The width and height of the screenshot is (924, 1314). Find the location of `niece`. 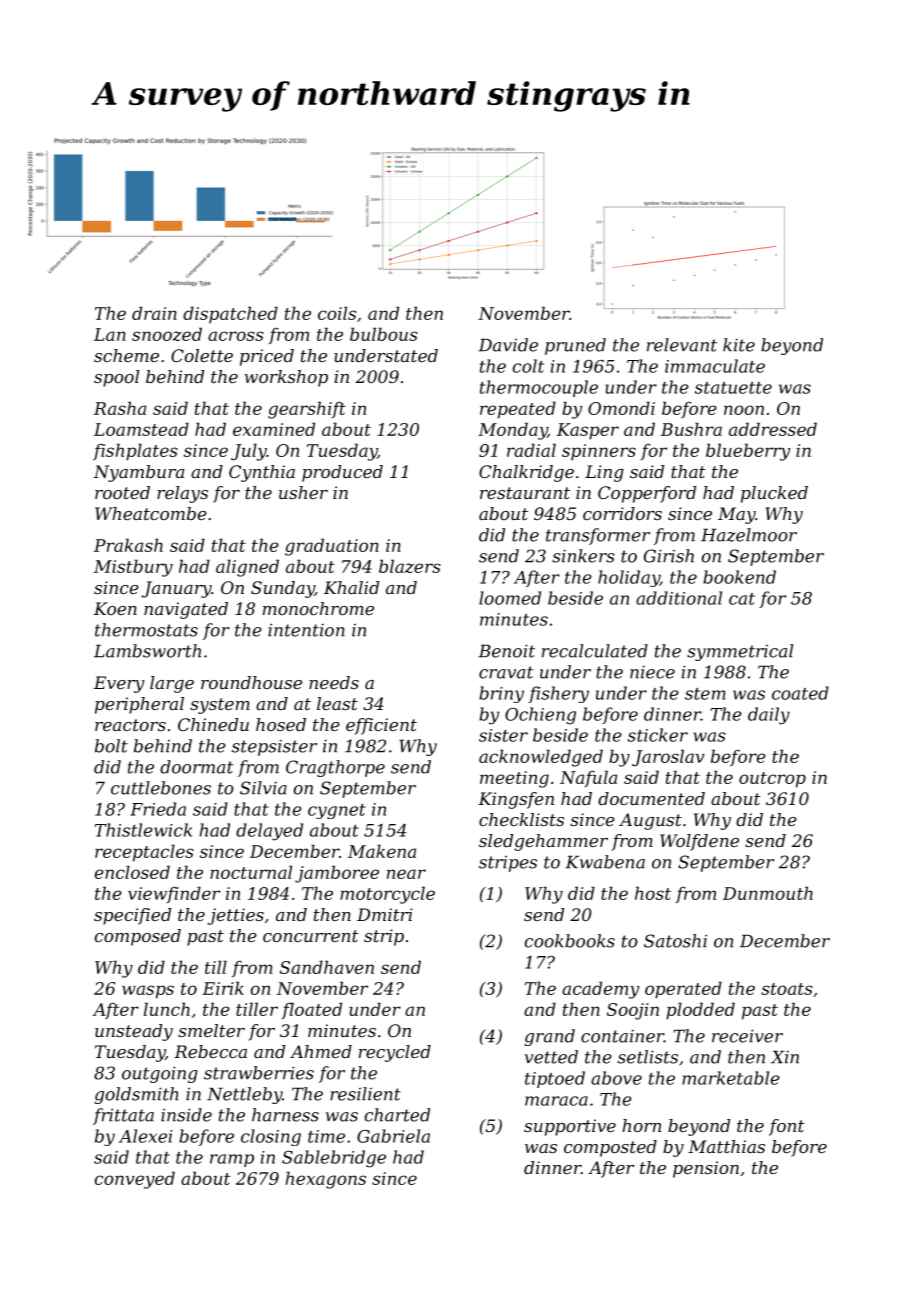

niece is located at coordinates (652, 672).
